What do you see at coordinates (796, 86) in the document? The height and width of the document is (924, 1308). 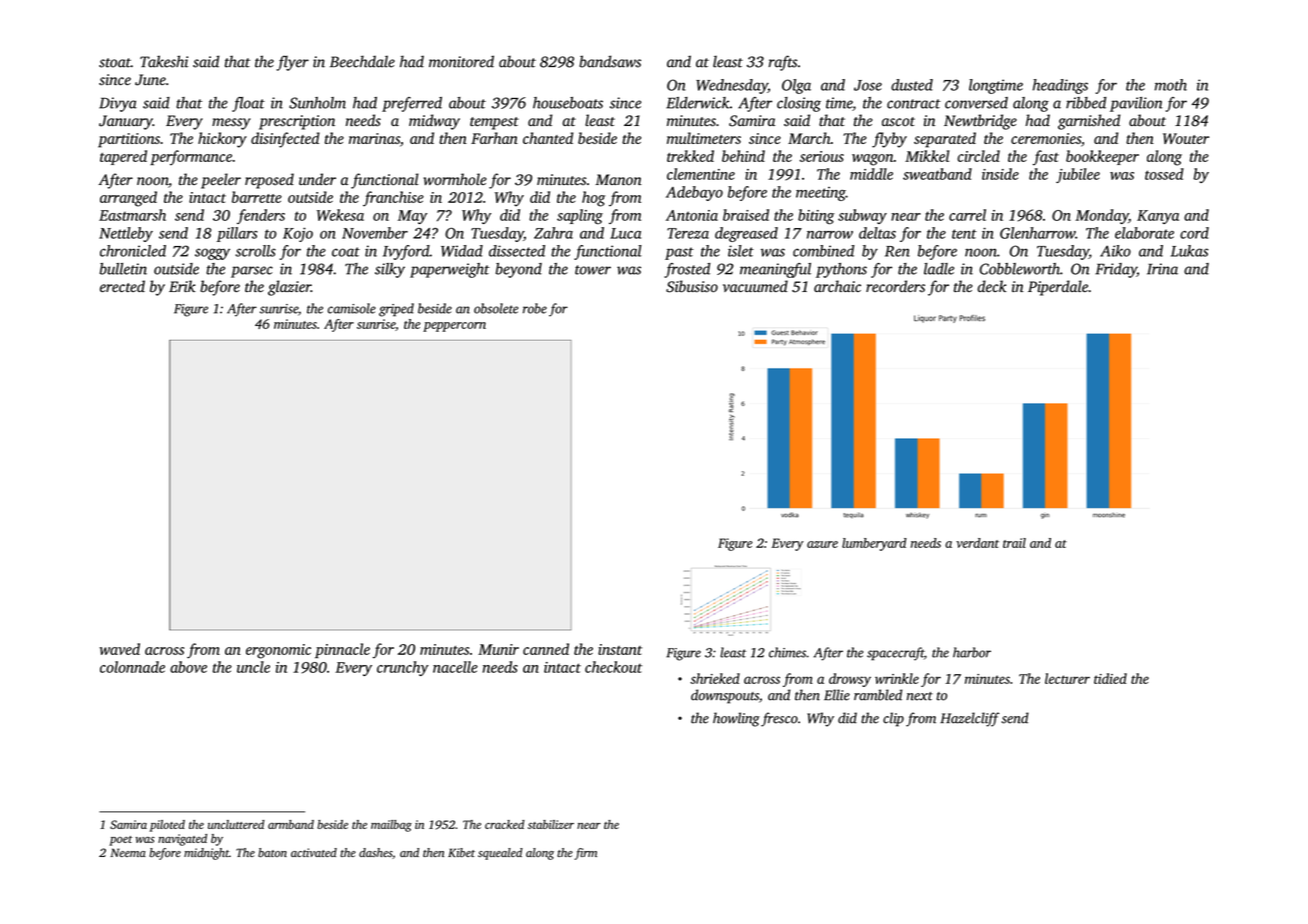 I see `Olga` at bounding box center [796, 86].
